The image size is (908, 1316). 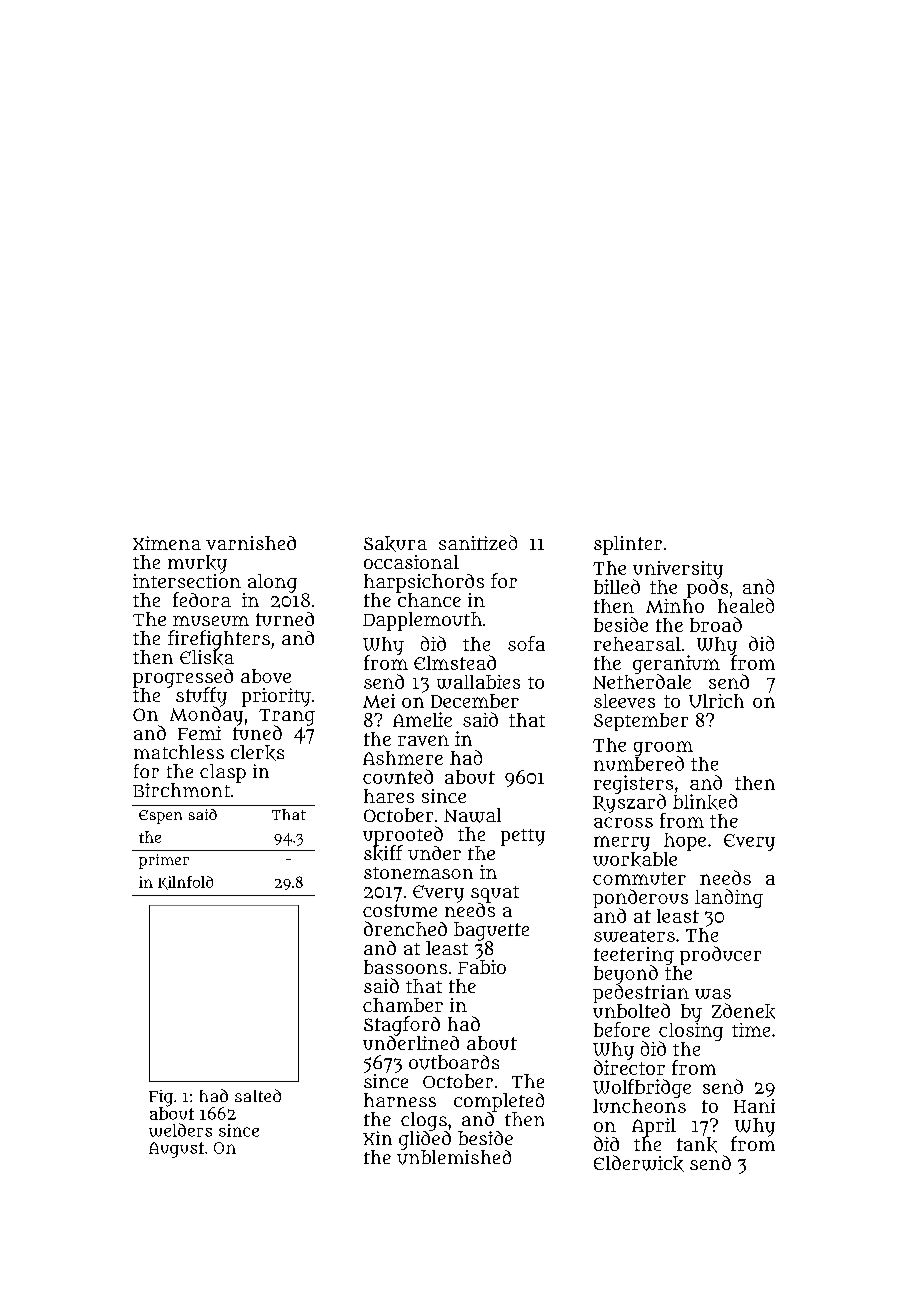 What do you see at coordinates (478, 542) in the screenshot?
I see `sanitized` at bounding box center [478, 542].
